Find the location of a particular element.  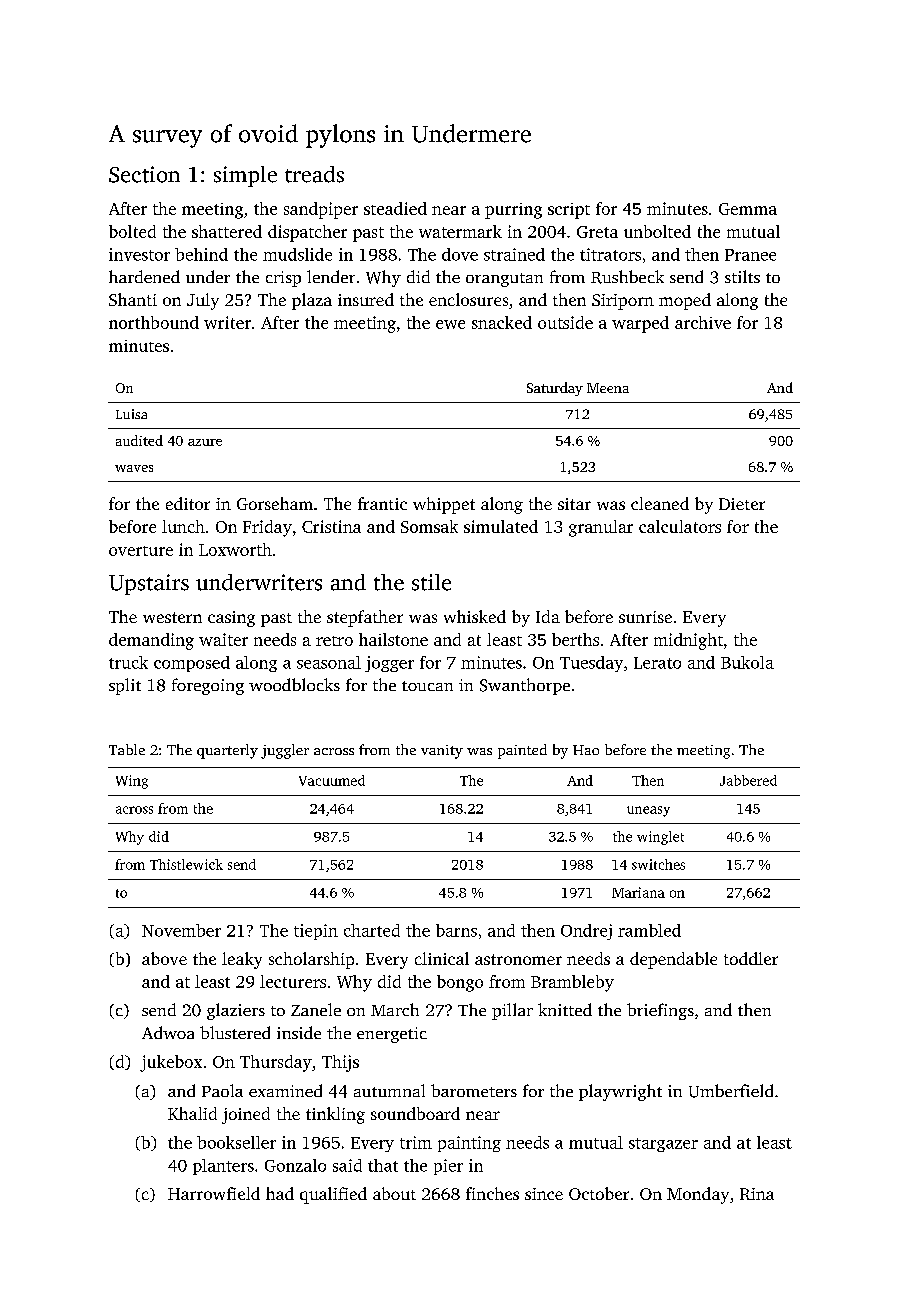

Jabbered is located at coordinates (748, 780).
